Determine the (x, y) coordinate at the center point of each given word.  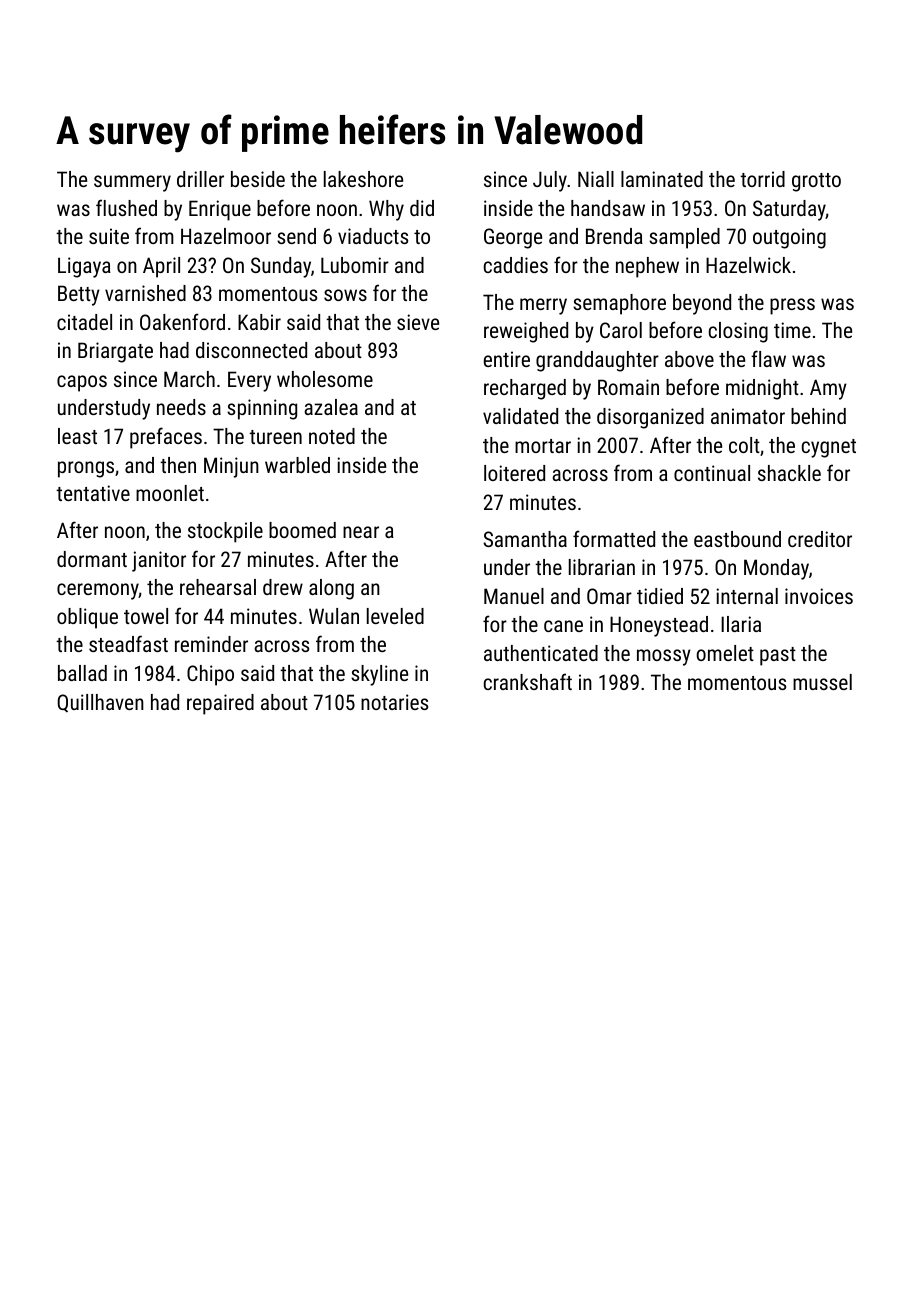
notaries (394, 702)
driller (200, 179)
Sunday (281, 267)
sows (345, 295)
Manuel (514, 596)
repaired (220, 704)
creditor (820, 539)
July (550, 181)
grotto (816, 182)
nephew (647, 267)
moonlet (170, 493)
